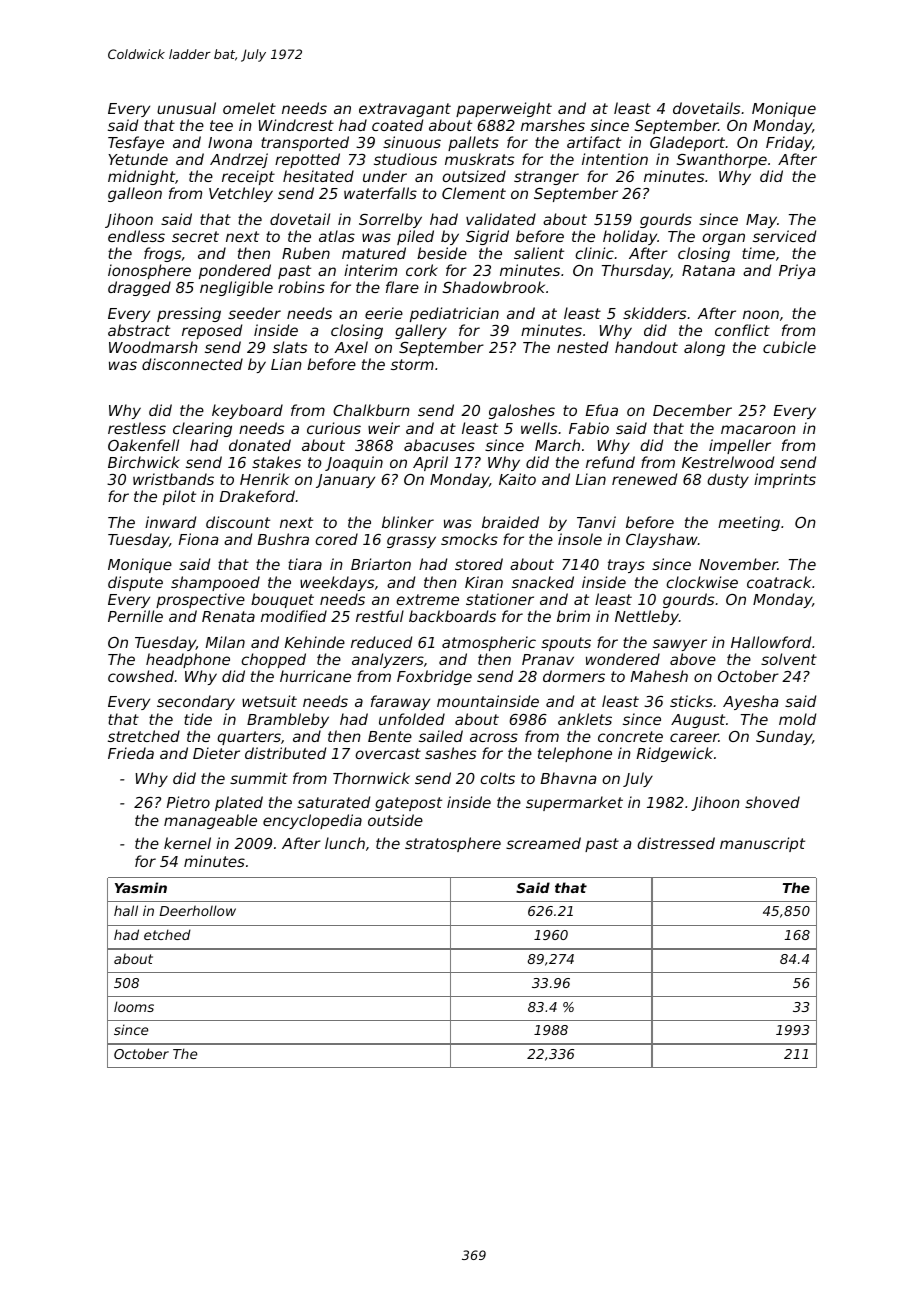  I want to click on Friday, so click(789, 143).
